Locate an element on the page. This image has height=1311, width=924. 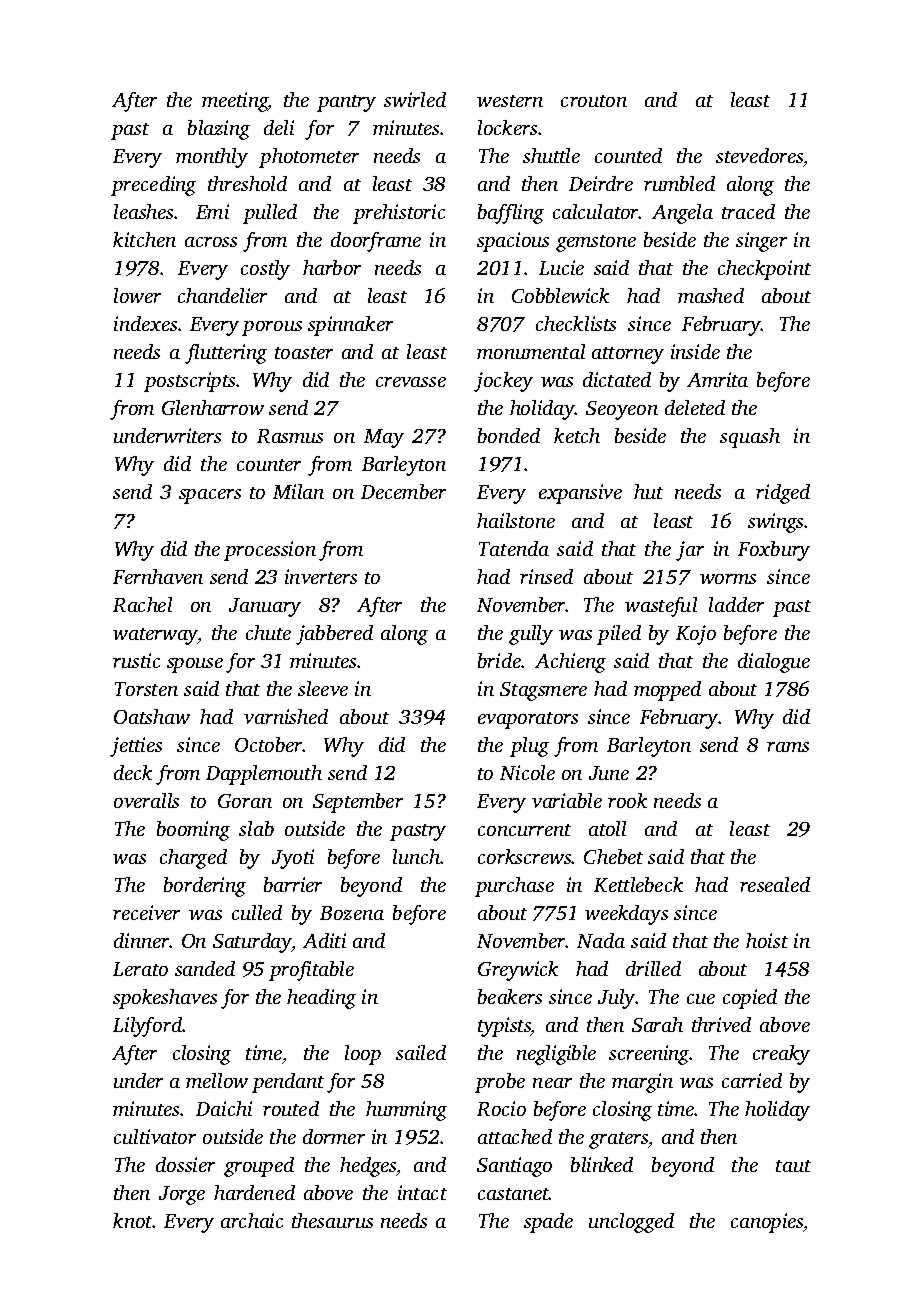
beakers is located at coordinates (510, 996).
